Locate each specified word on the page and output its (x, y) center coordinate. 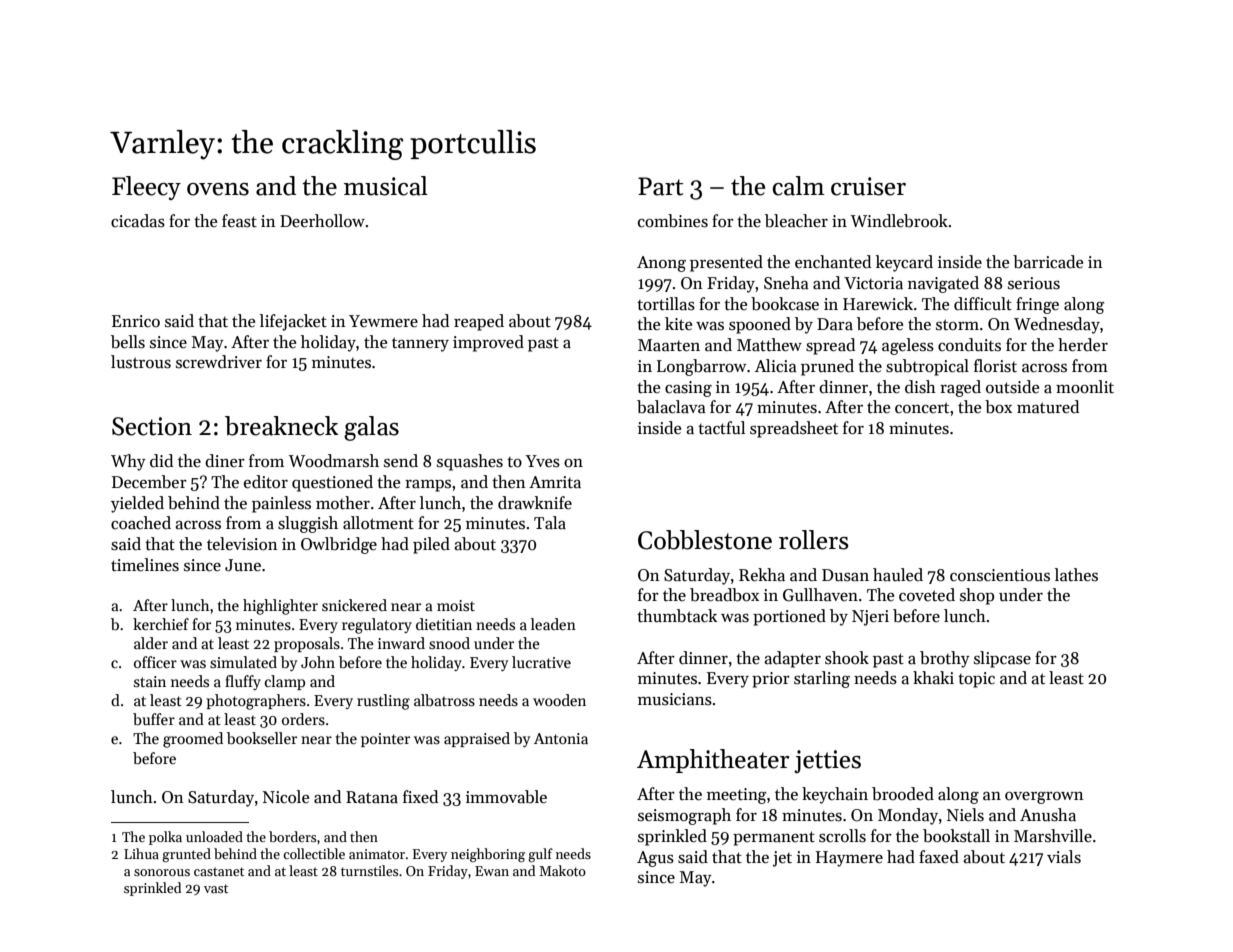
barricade (1048, 262)
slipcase (1002, 659)
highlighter (280, 607)
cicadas (138, 221)
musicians (675, 699)
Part (660, 186)
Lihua (141, 853)
